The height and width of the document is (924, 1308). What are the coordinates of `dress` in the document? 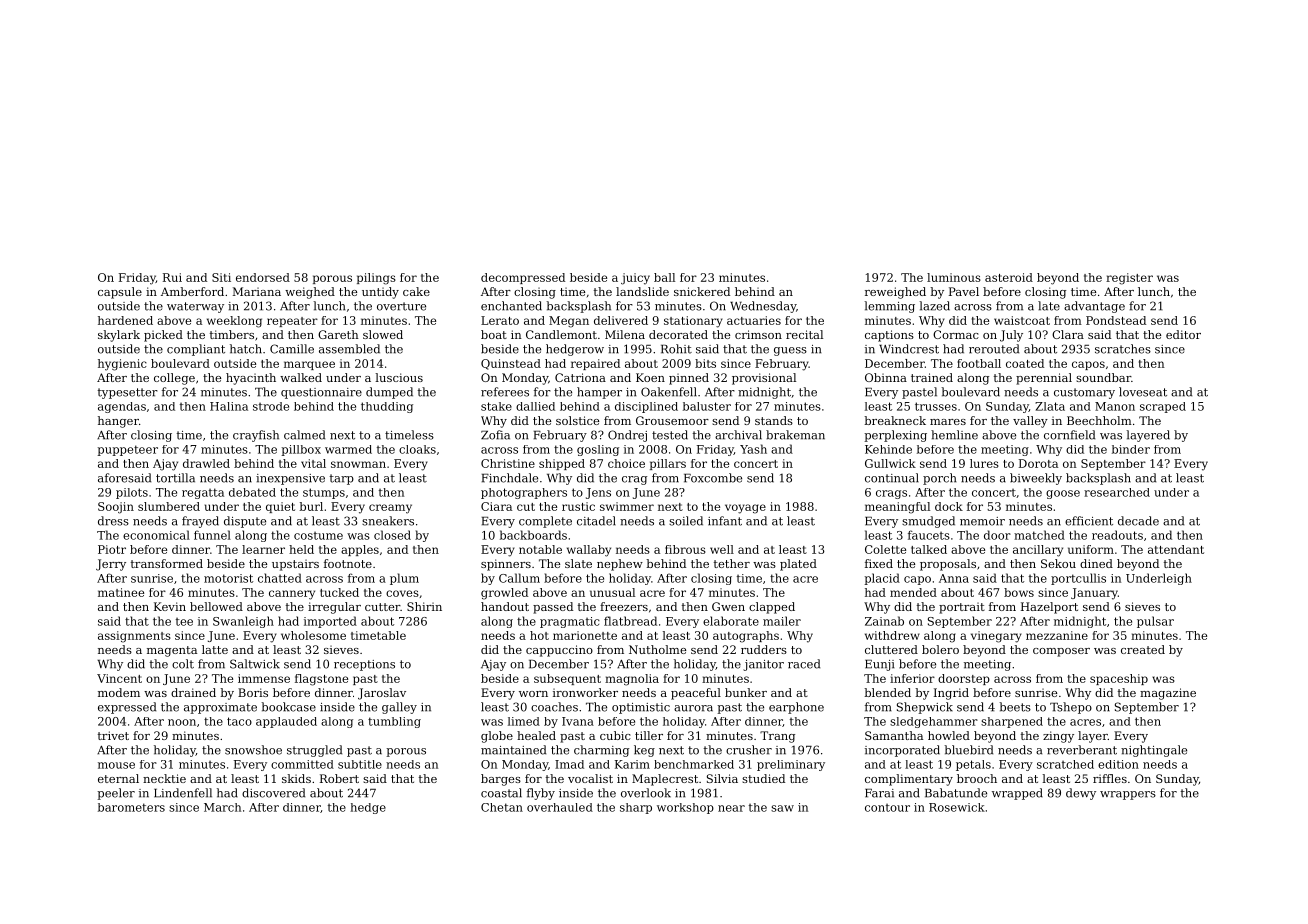 It's located at (113, 521).
